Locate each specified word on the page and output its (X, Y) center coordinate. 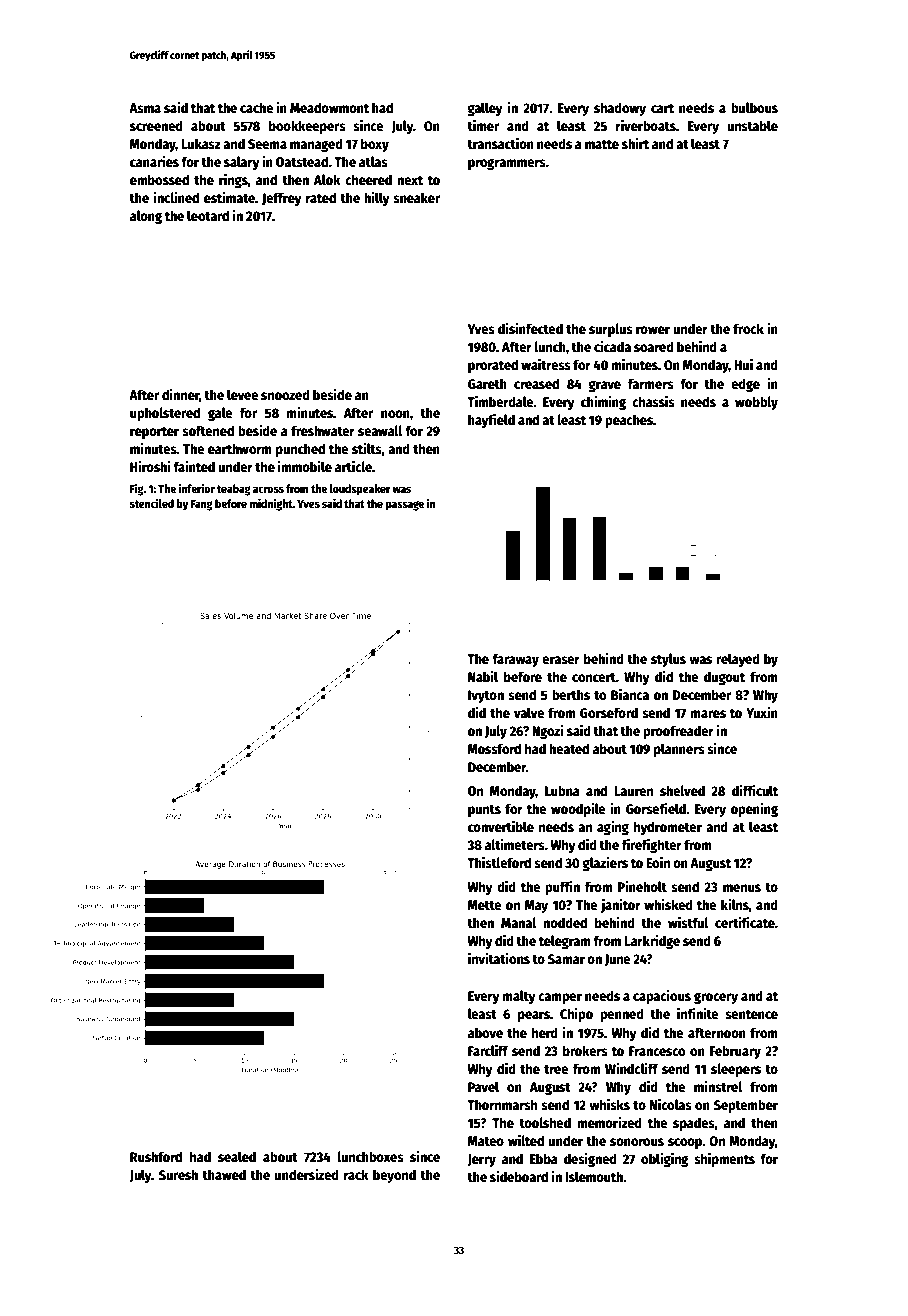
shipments (724, 1159)
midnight (271, 504)
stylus (668, 660)
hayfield (491, 421)
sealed (237, 1156)
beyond (394, 1176)
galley (485, 109)
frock (748, 328)
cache (257, 107)
